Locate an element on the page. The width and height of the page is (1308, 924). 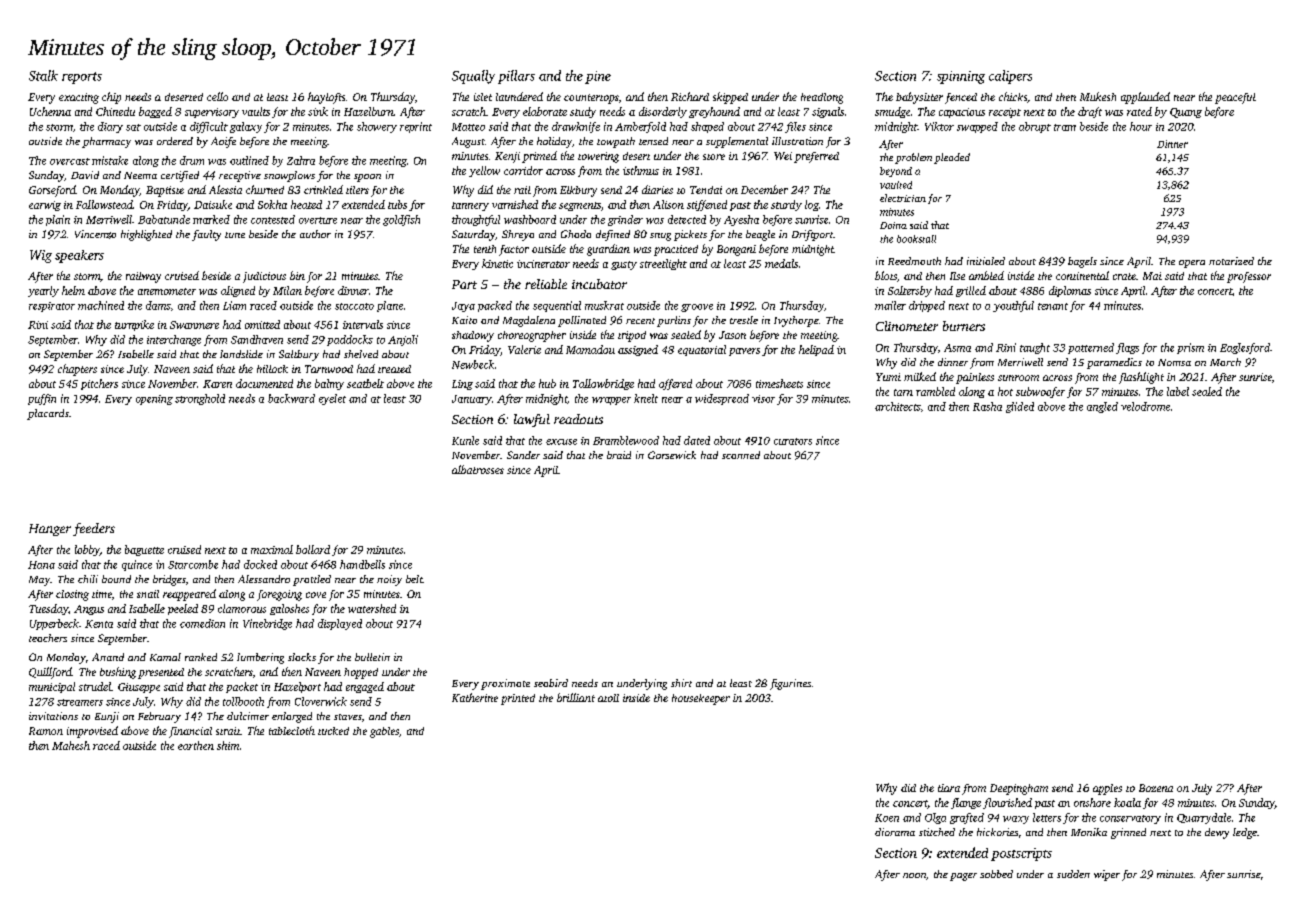
pine is located at coordinates (598, 77).
